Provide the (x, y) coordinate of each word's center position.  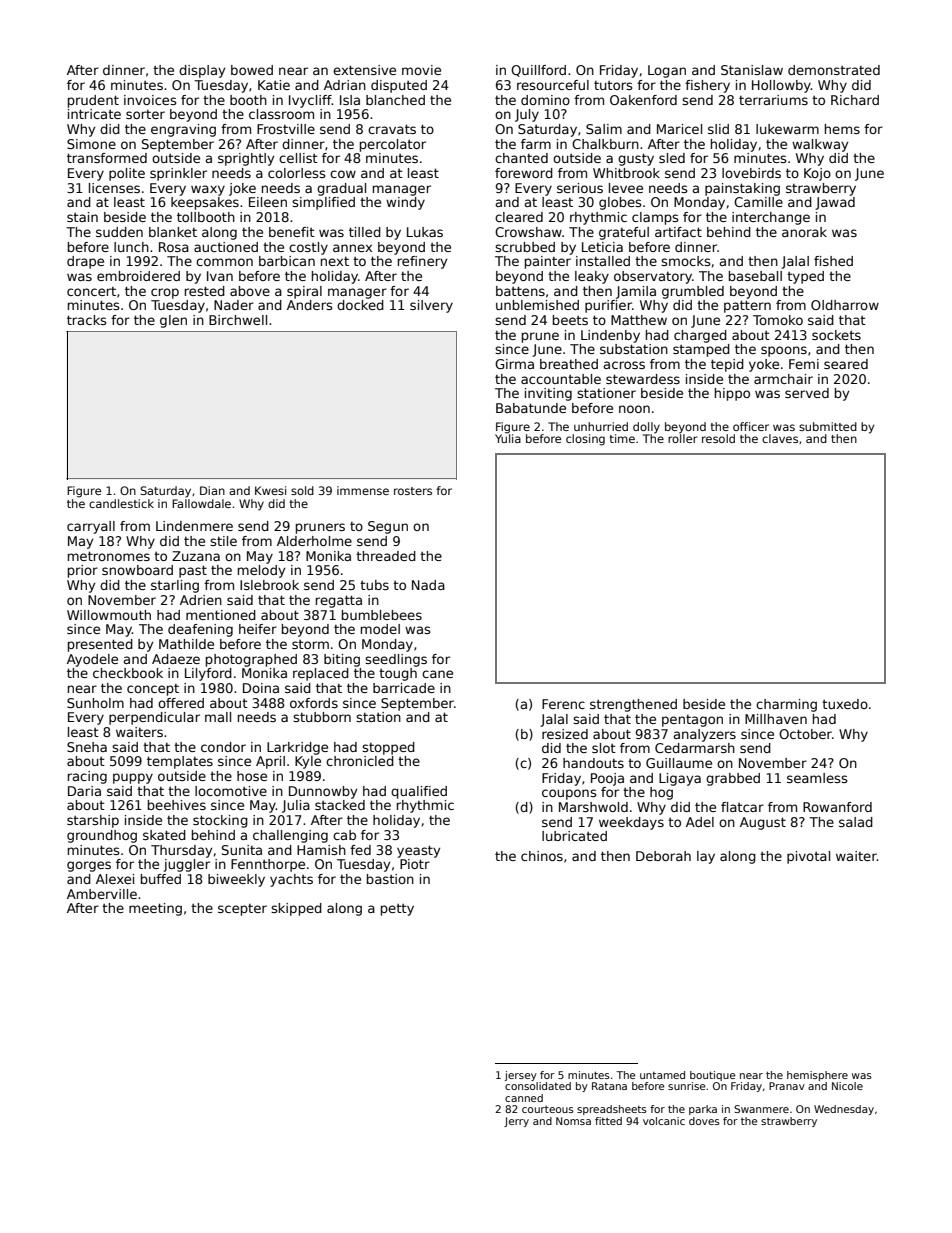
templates (180, 762)
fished (833, 261)
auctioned (226, 247)
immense (363, 490)
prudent (93, 101)
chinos (542, 856)
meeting (155, 909)
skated (164, 835)
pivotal (808, 857)
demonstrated (834, 70)
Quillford (538, 71)
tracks (87, 320)
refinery (422, 262)
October (805, 734)
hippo (732, 394)
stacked (340, 805)
